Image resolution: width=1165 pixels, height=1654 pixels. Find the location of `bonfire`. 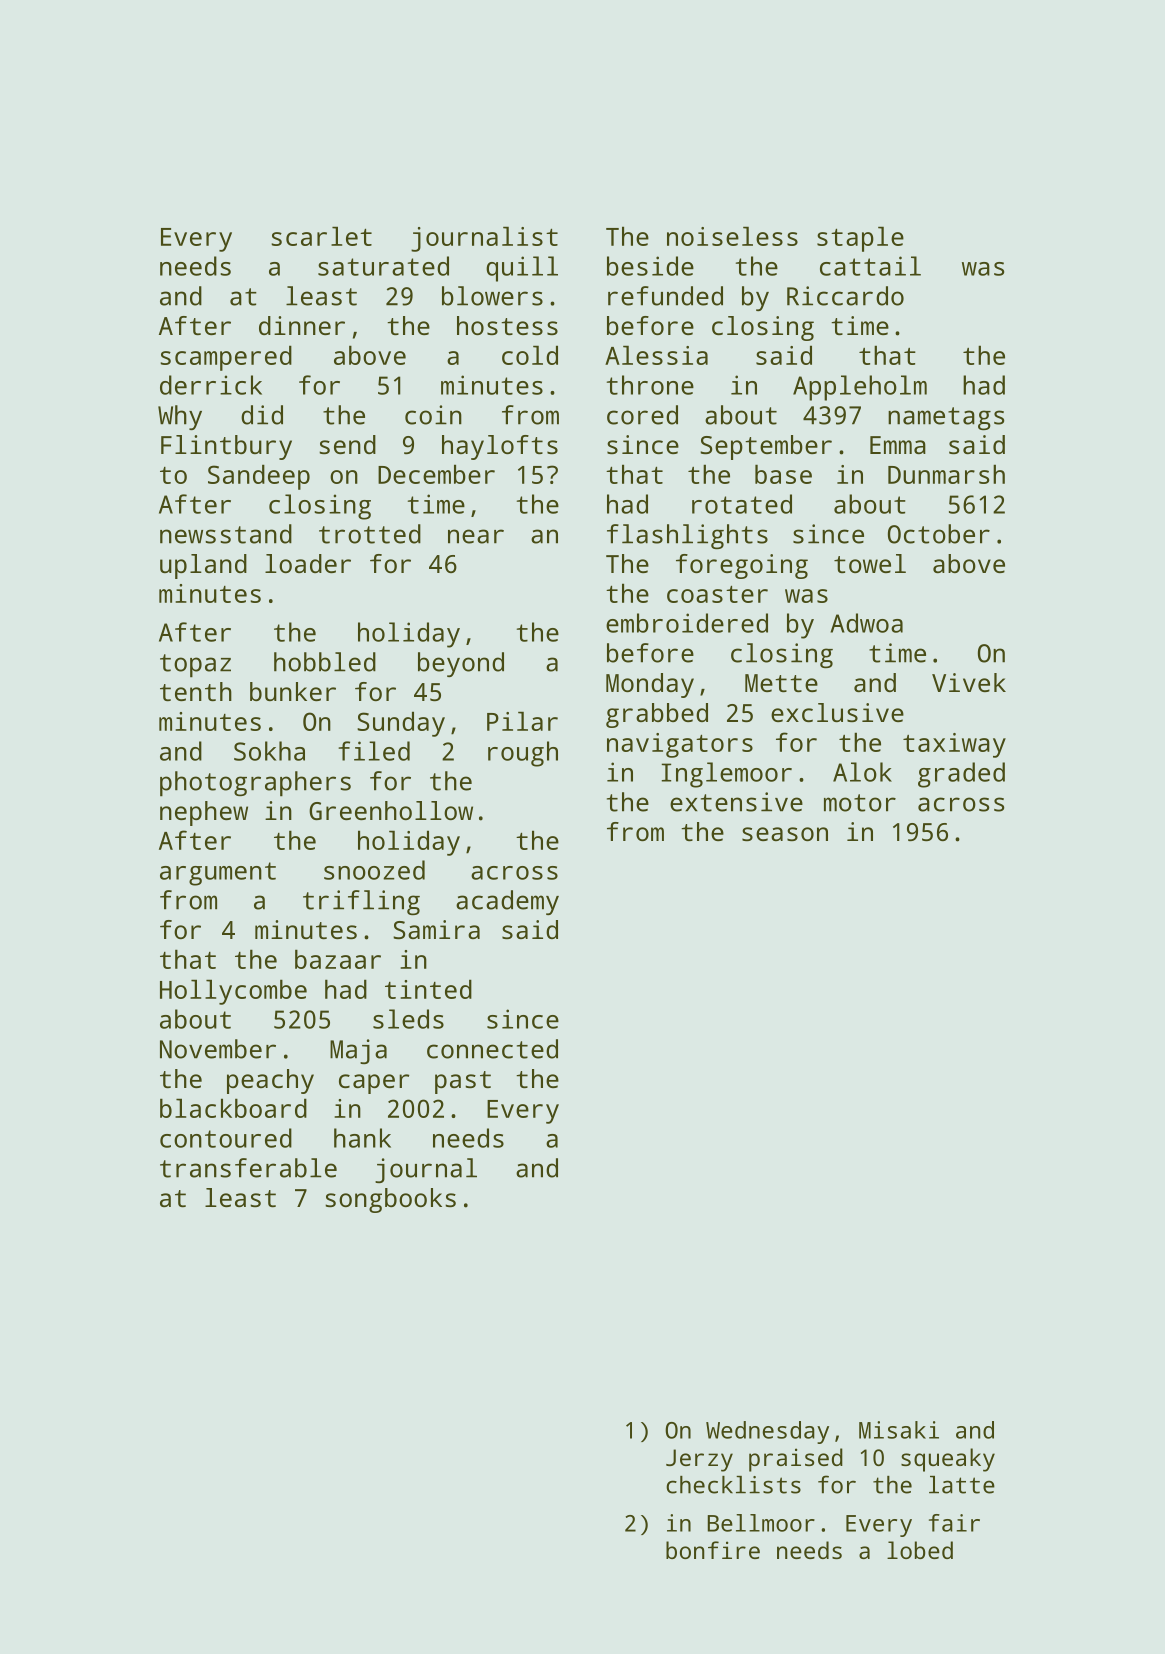

bonfire is located at coordinates (713, 1550).
